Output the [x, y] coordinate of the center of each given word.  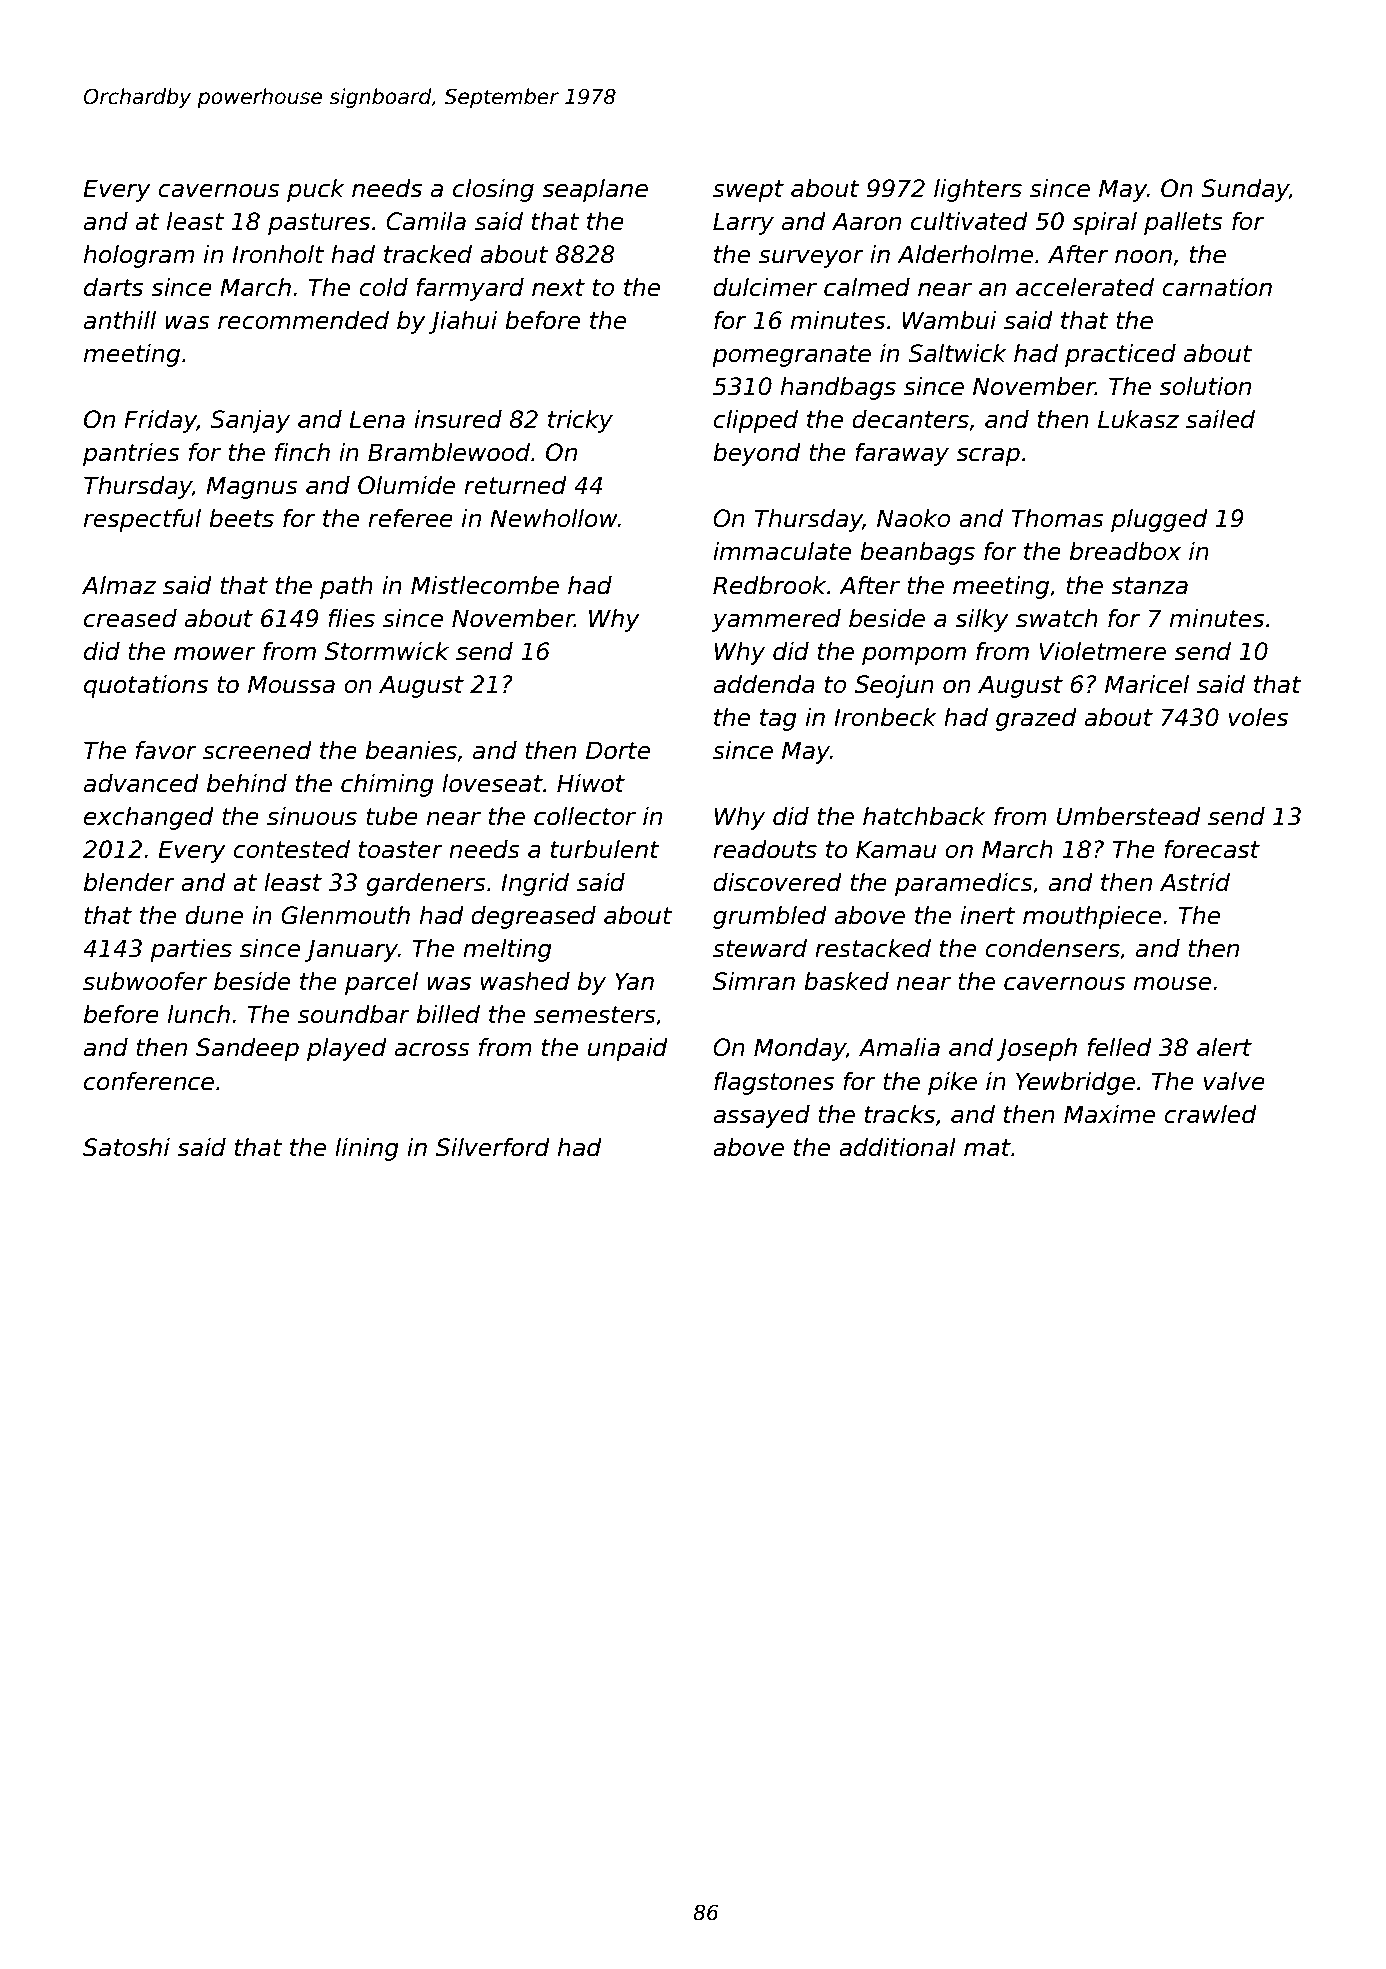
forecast [1212, 849]
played [347, 1049]
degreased [533, 917]
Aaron [866, 221]
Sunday [1245, 190]
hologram [139, 256]
